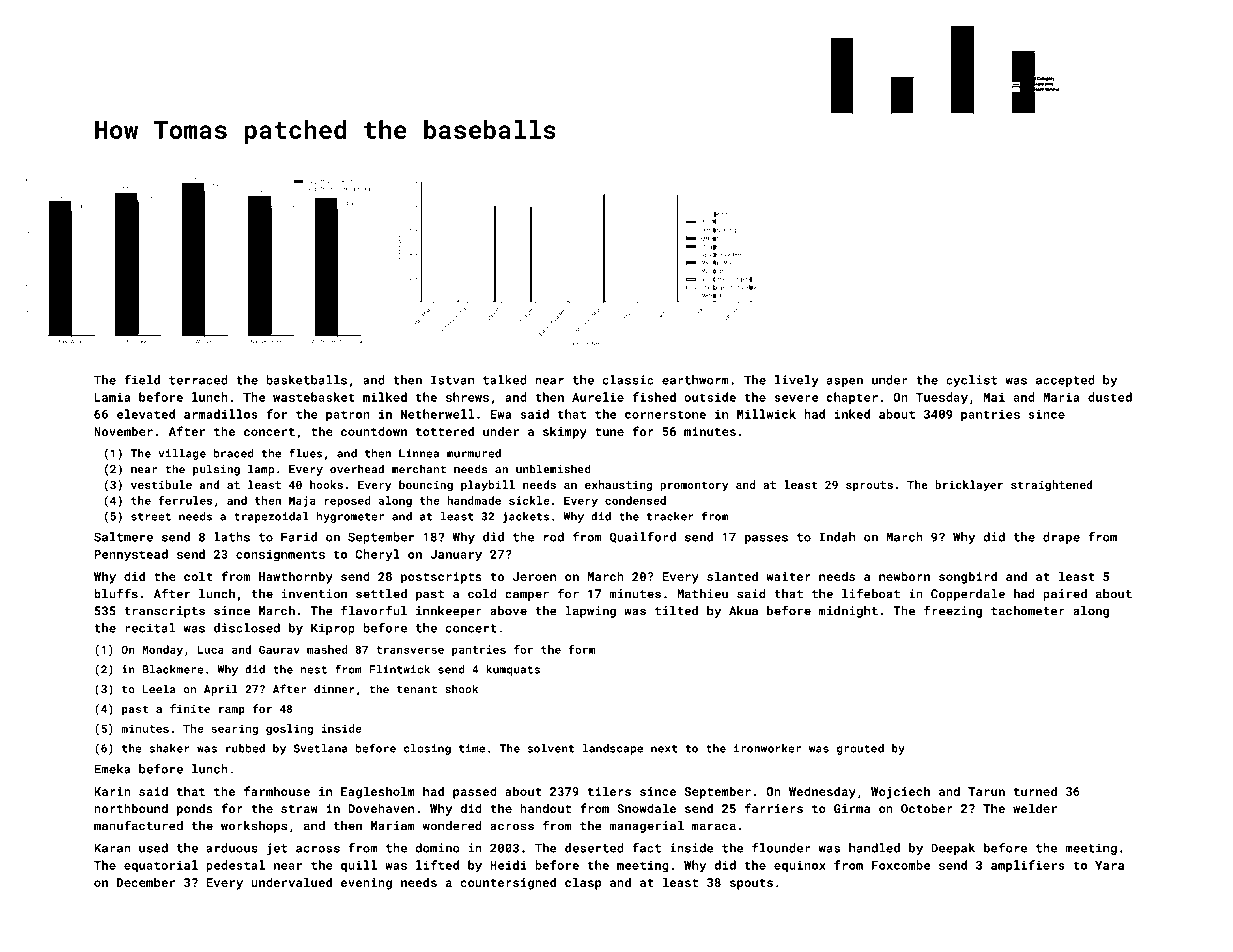 The height and width of the screenshot is (952, 1233). What do you see at coordinates (474, 453) in the screenshot?
I see `murmured` at bounding box center [474, 453].
